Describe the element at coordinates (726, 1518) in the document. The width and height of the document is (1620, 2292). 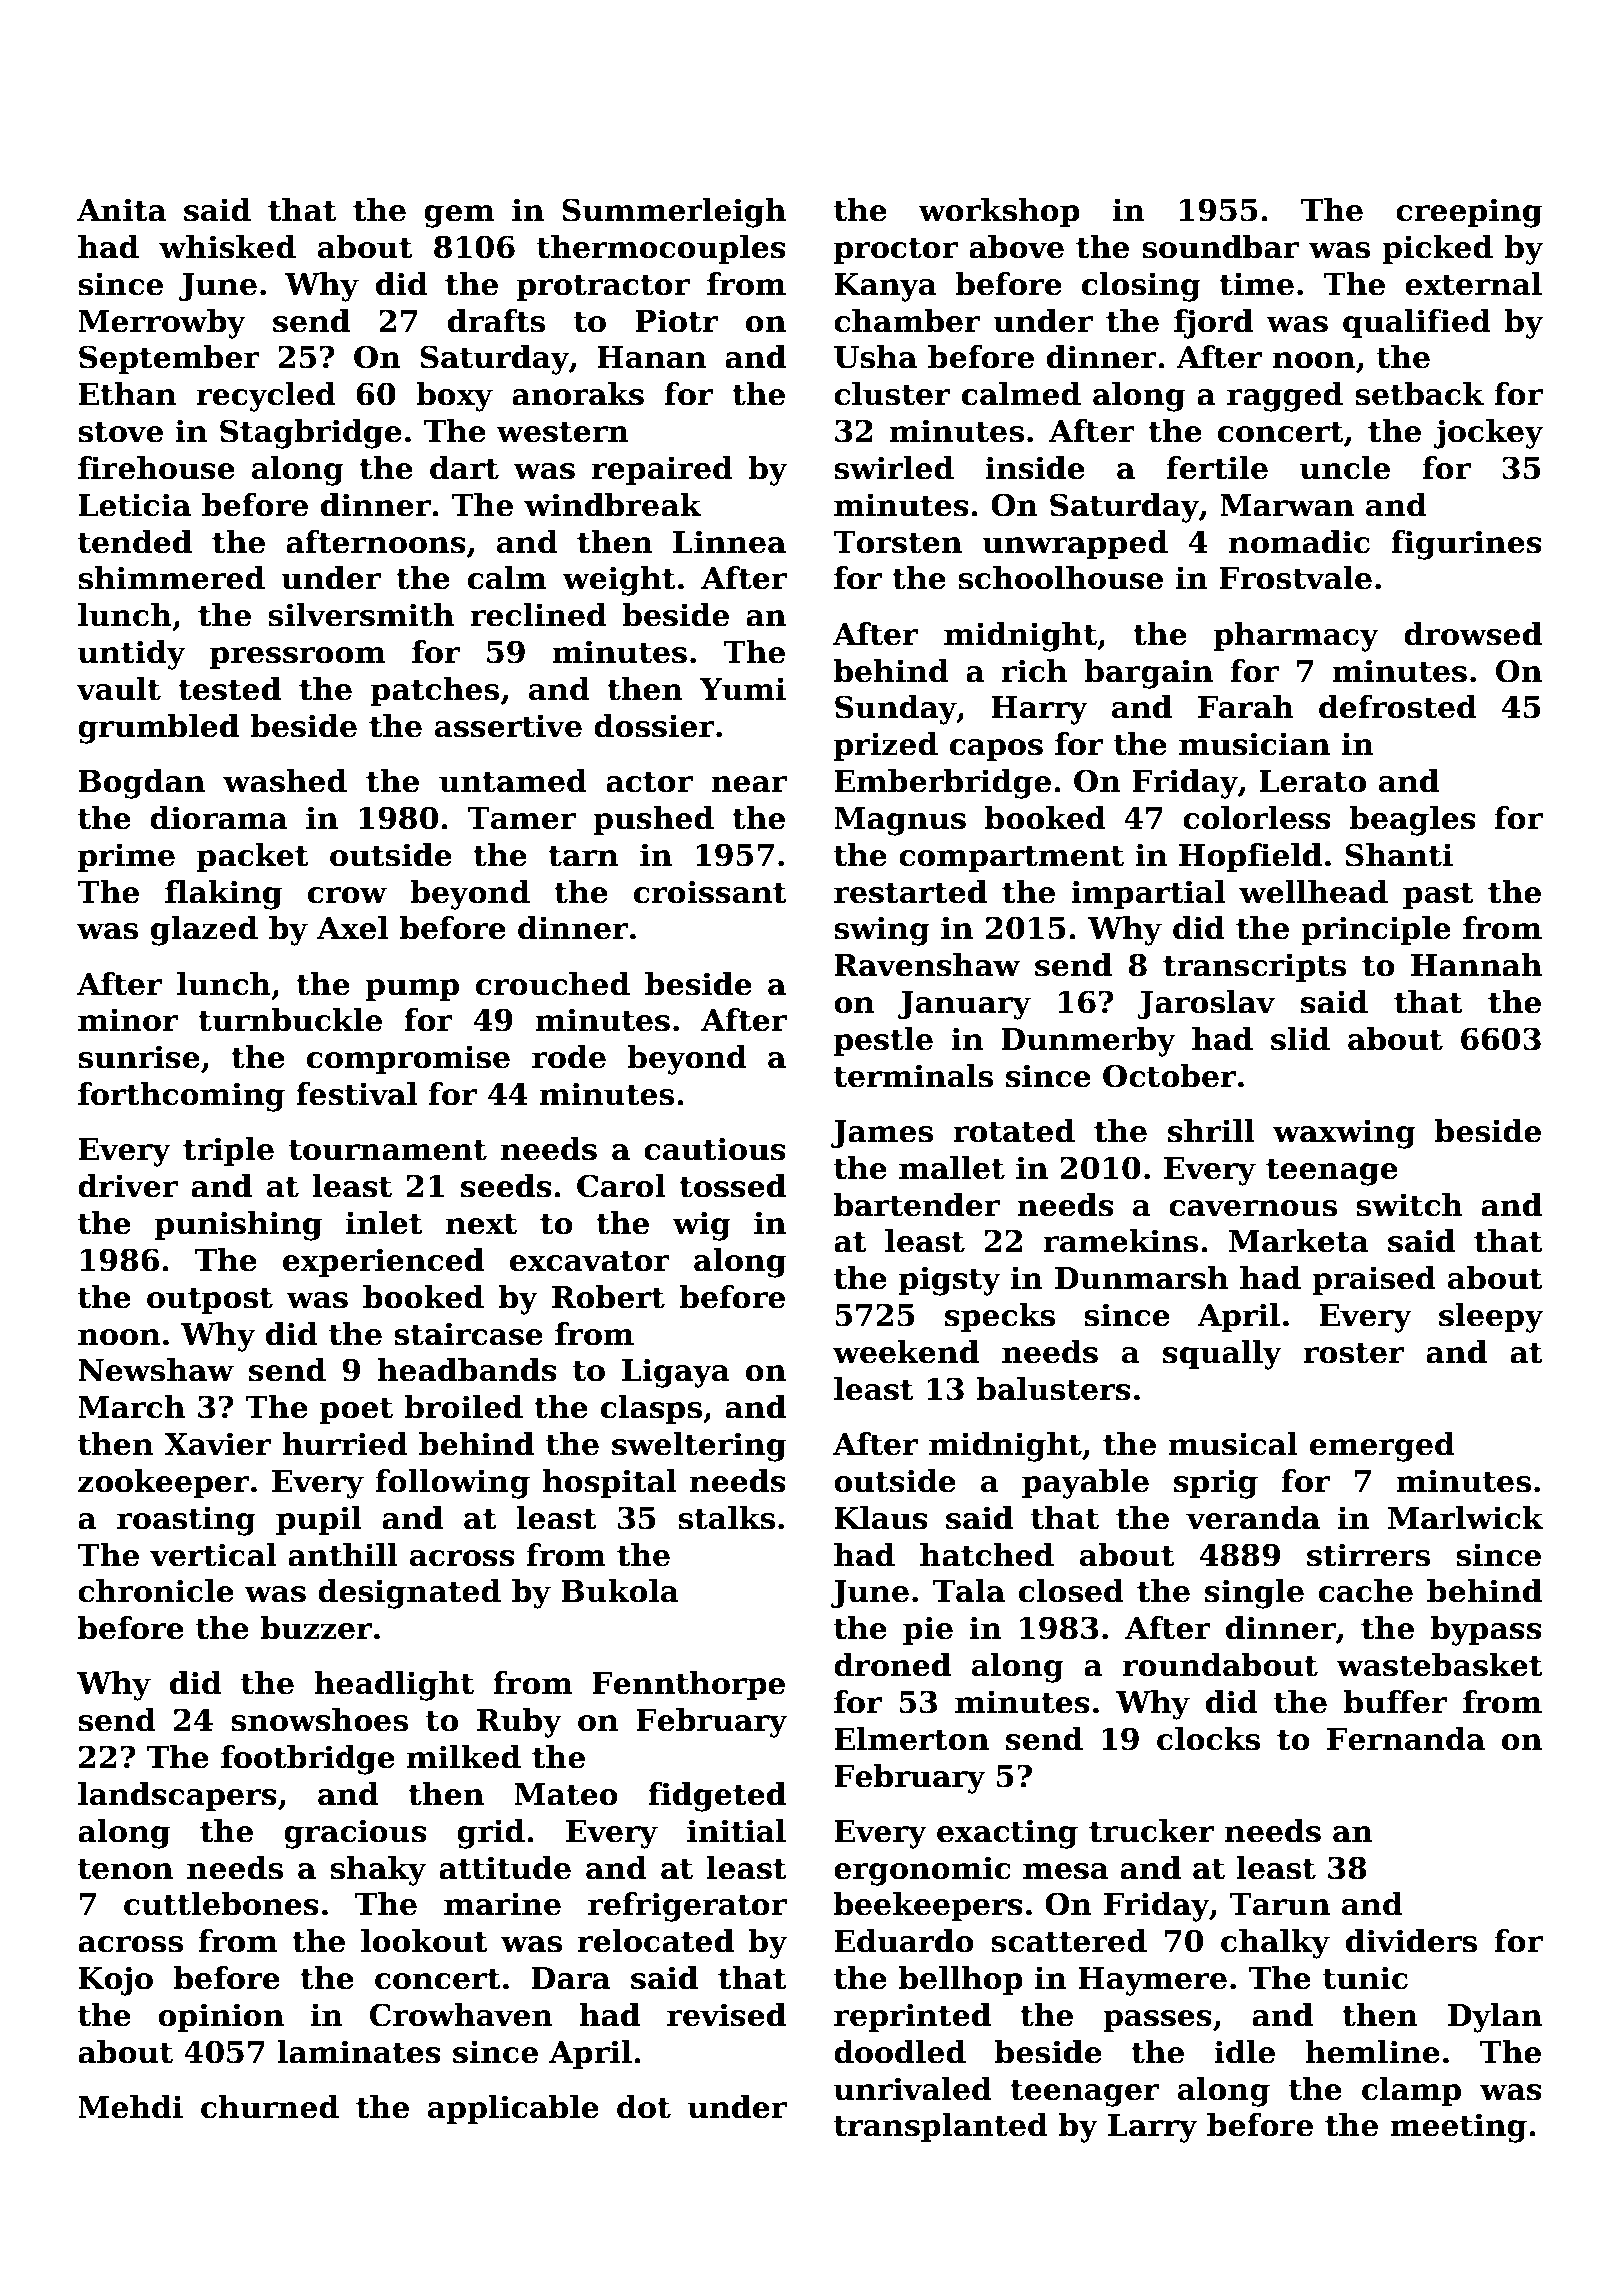
I see `stalks` at that location.
